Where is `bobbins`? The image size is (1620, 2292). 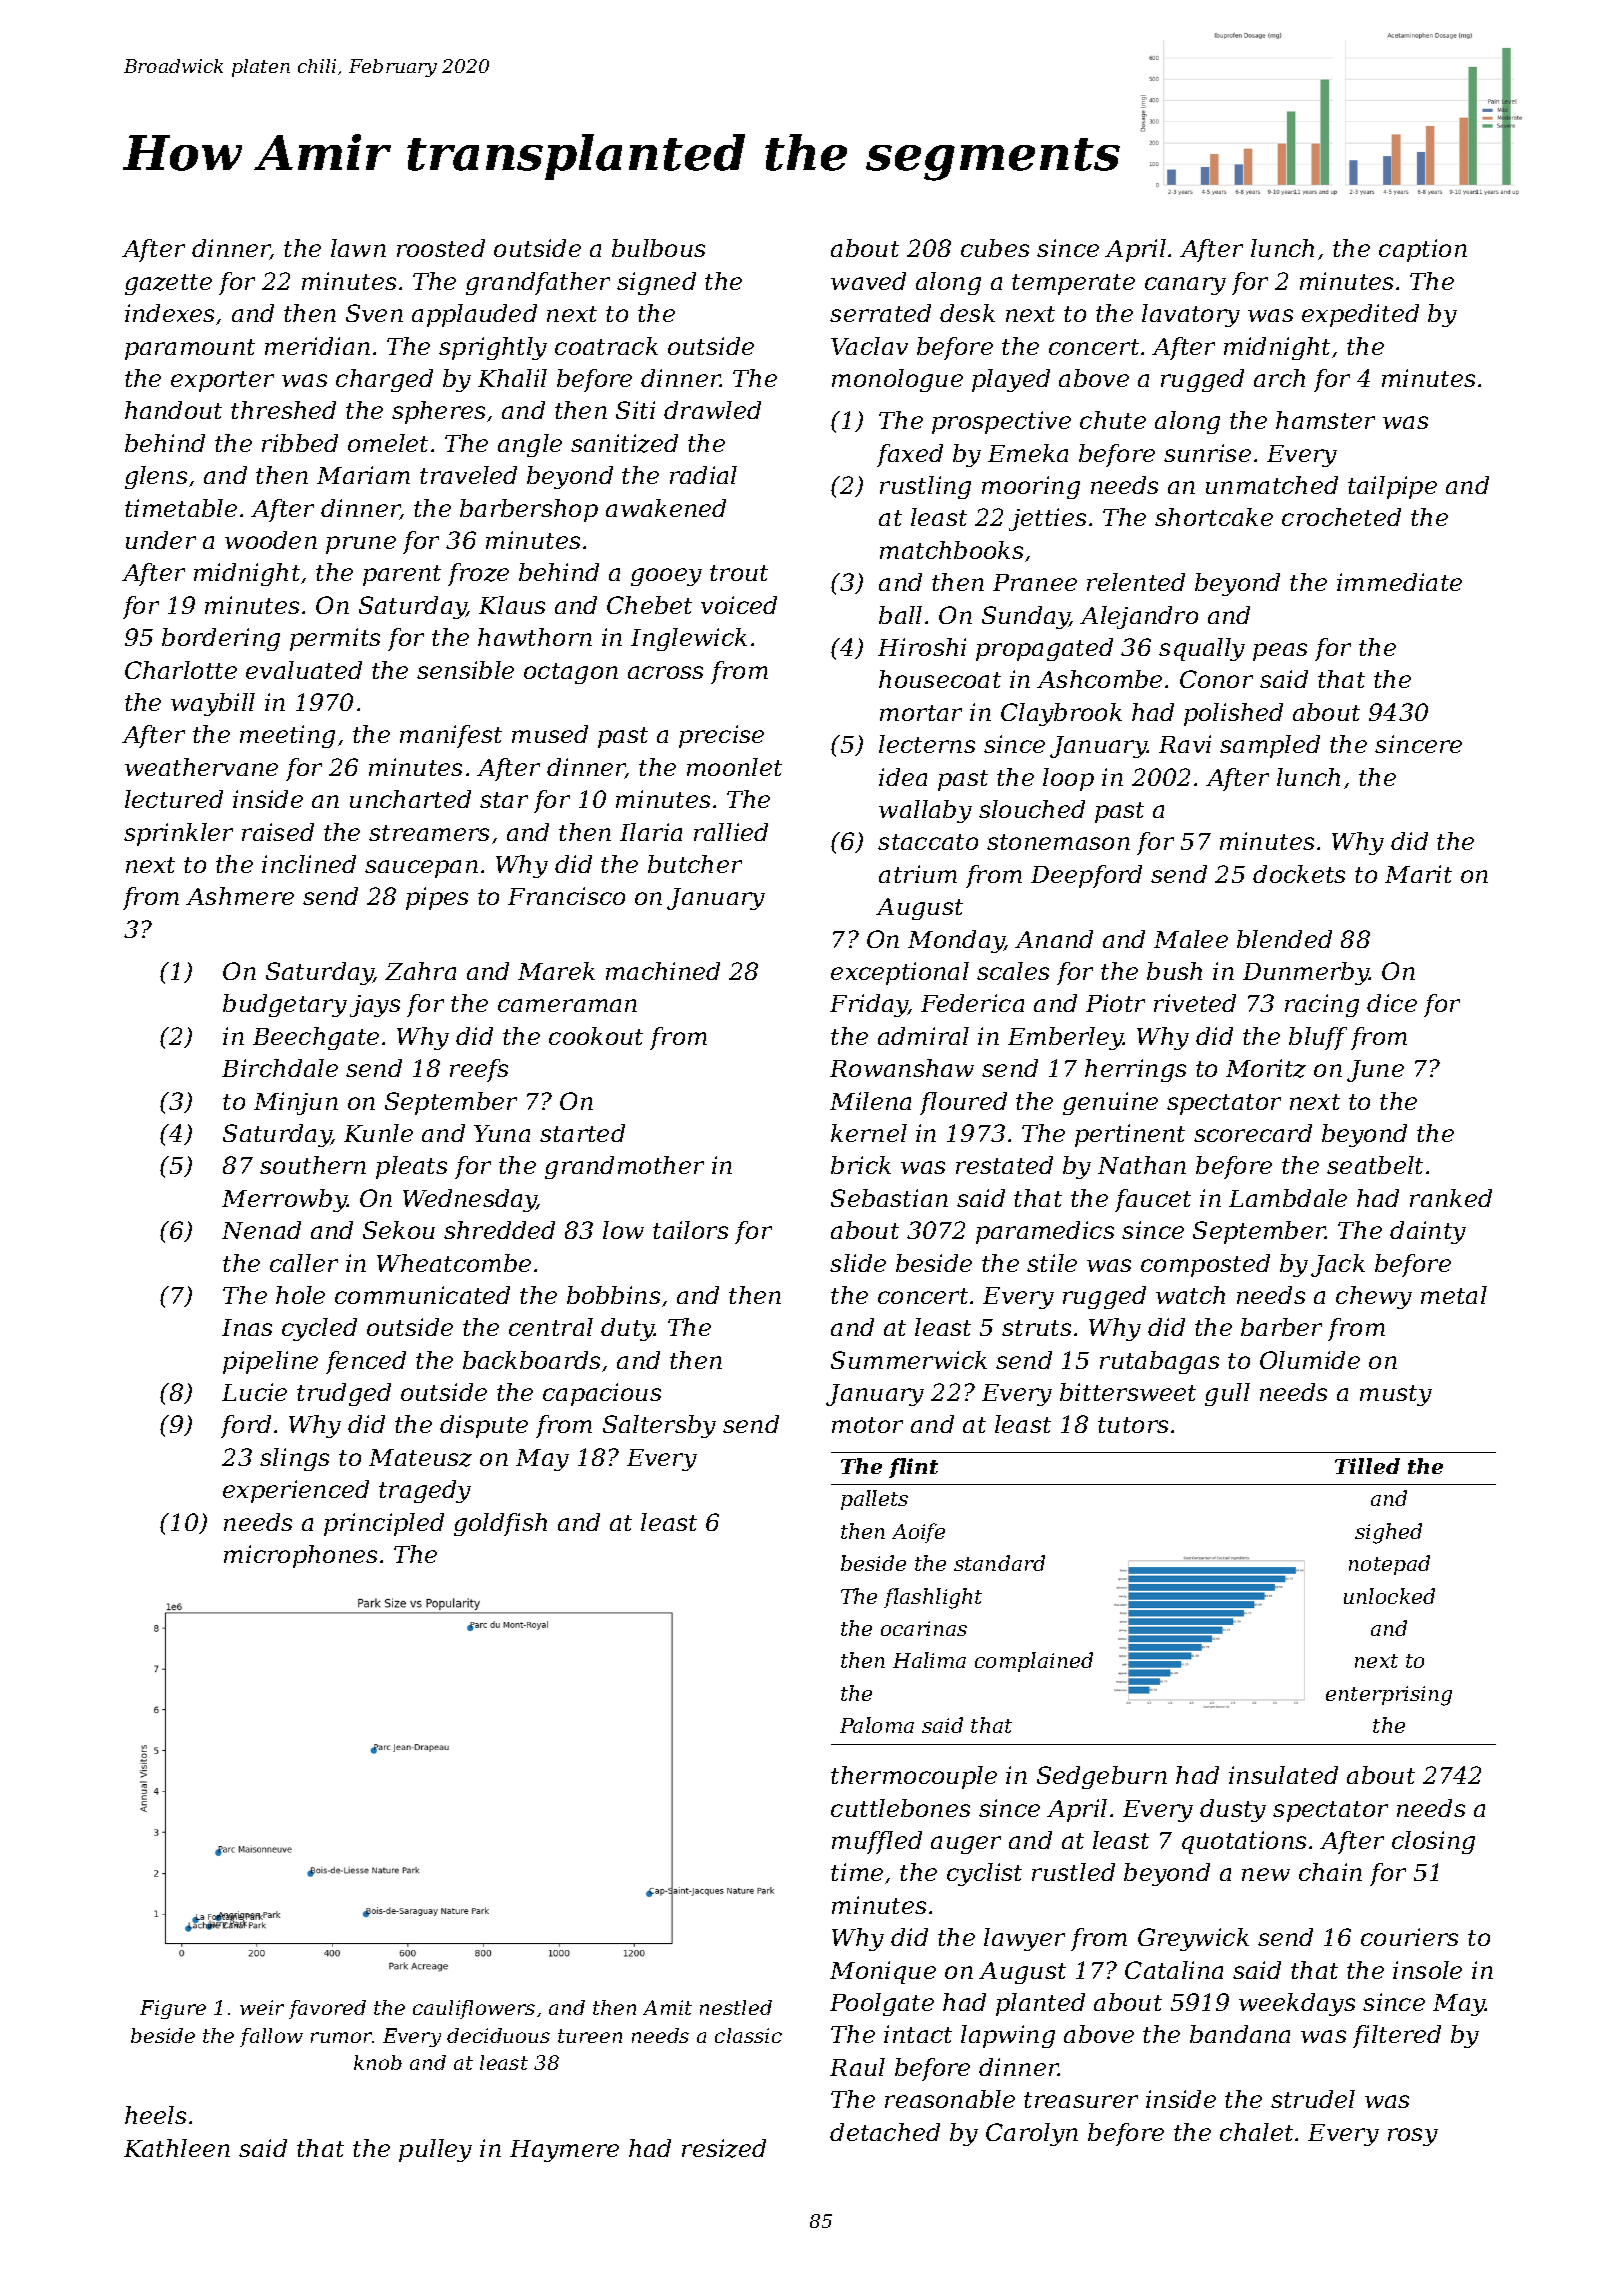
bobbins is located at coordinates (613, 1295).
